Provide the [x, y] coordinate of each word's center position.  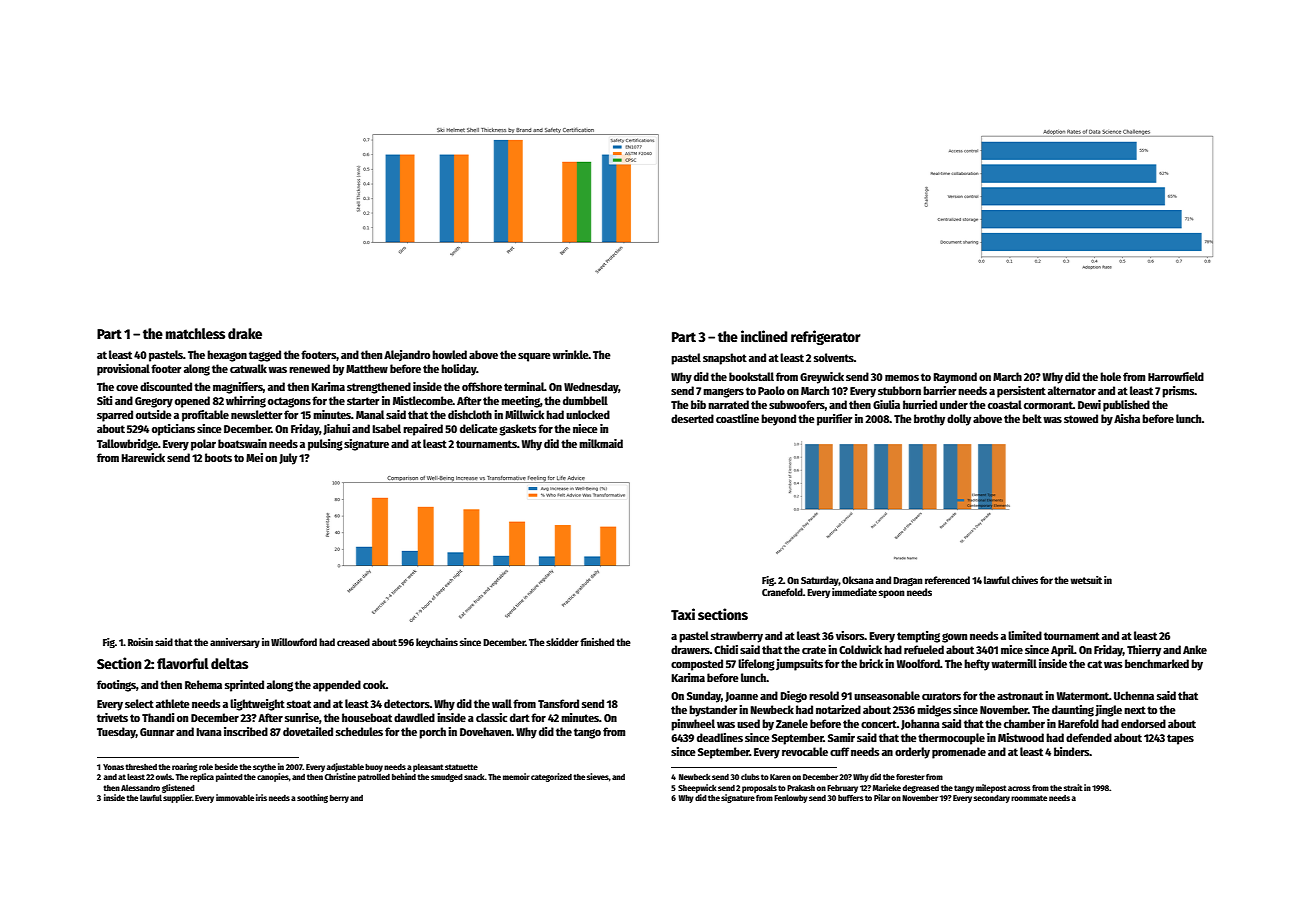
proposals [759, 788]
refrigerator [826, 337]
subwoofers [797, 404]
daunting [1073, 711]
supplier [177, 798]
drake [245, 333]
